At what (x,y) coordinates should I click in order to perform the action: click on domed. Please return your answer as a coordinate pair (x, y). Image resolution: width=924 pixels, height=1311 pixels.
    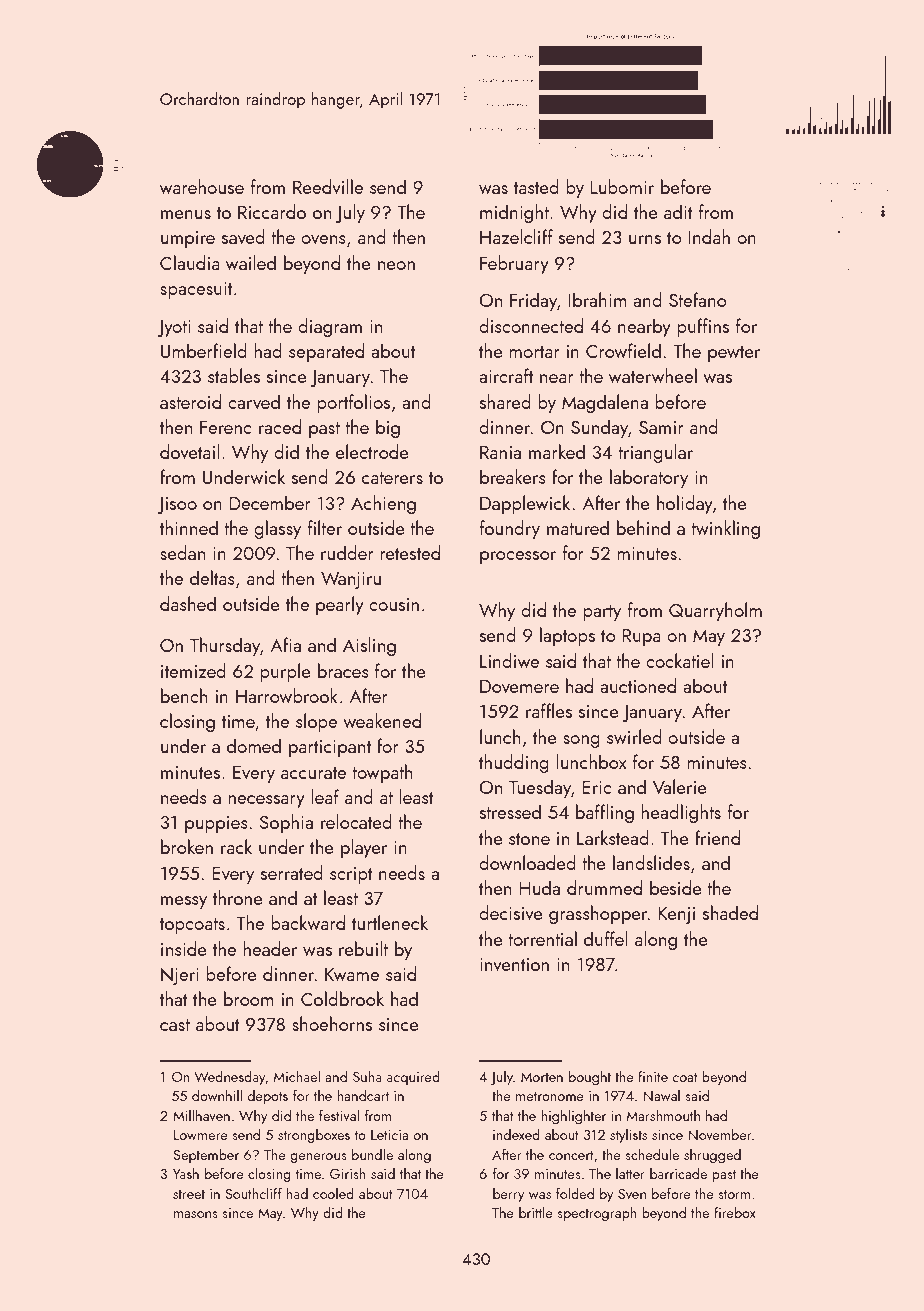
    Looking at the image, I should click on (254, 745).
